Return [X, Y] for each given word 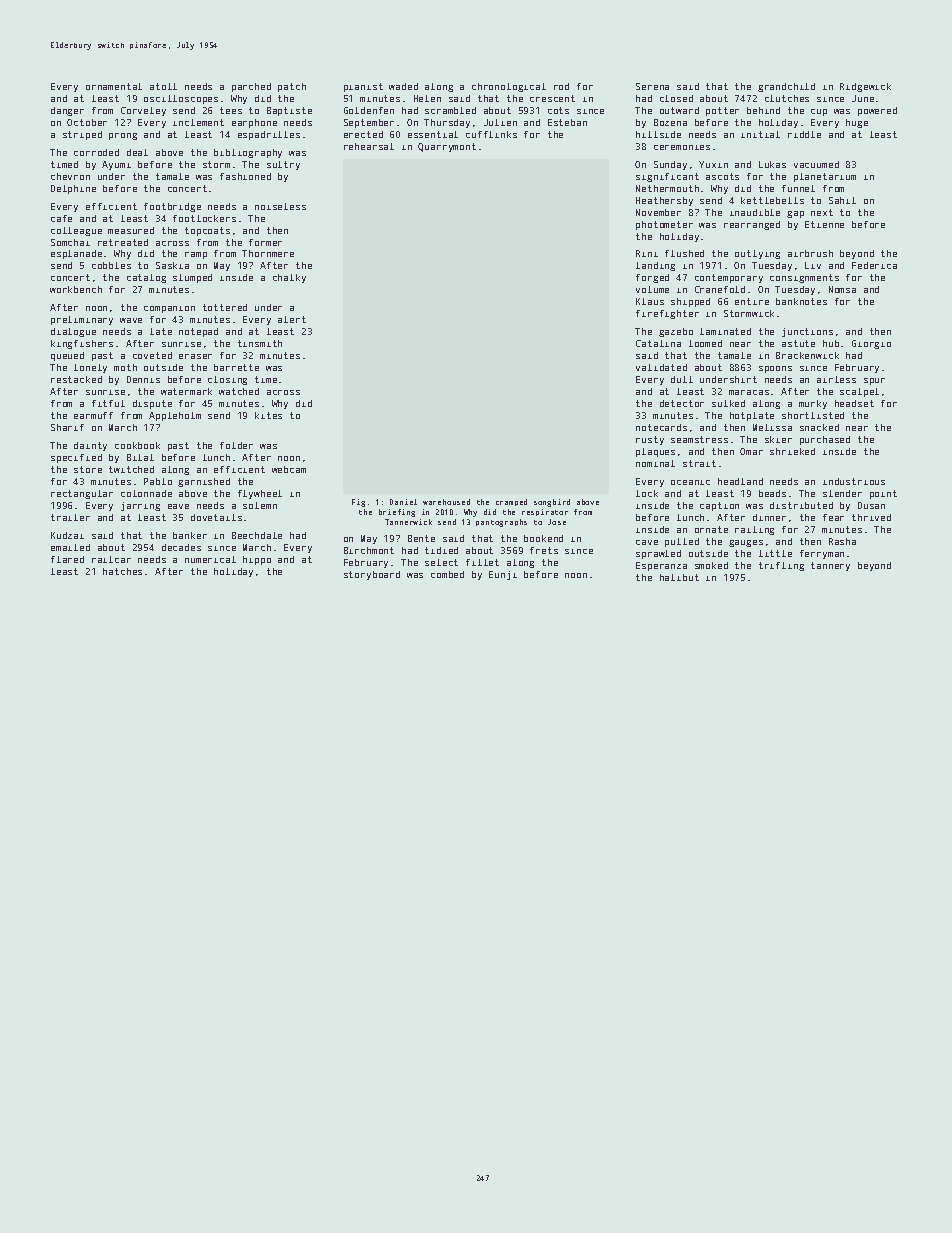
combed [447, 574]
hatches [122, 571]
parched [251, 87]
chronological [509, 87]
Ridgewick [865, 87]
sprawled [658, 554]
